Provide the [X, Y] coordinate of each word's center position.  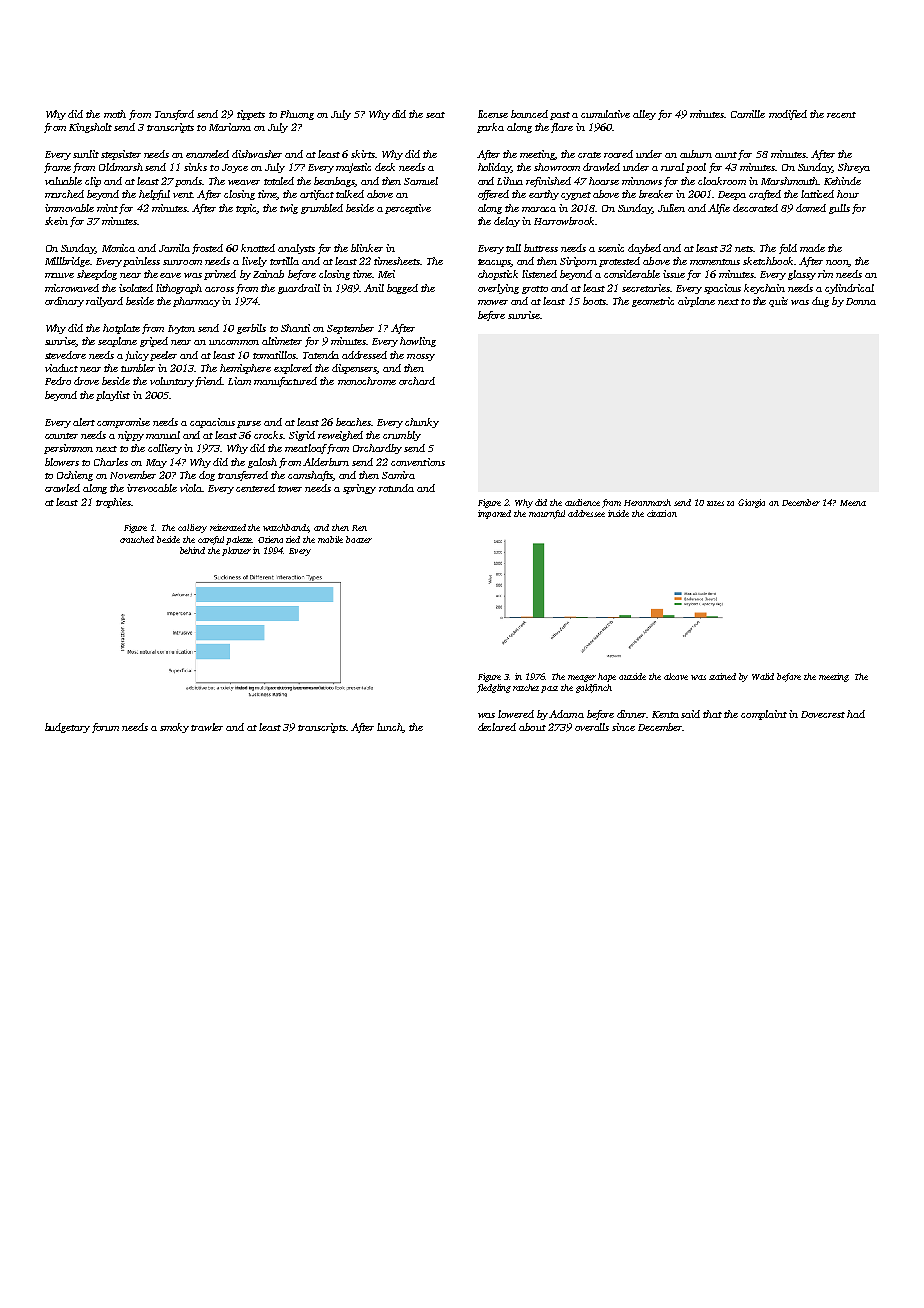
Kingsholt [90, 128]
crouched [137, 539]
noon [837, 262]
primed [220, 275]
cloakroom [722, 181]
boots [594, 301]
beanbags [334, 182]
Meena [853, 503]
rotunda [396, 488]
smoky [174, 728]
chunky [422, 423]
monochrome [367, 381]
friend [209, 382]
